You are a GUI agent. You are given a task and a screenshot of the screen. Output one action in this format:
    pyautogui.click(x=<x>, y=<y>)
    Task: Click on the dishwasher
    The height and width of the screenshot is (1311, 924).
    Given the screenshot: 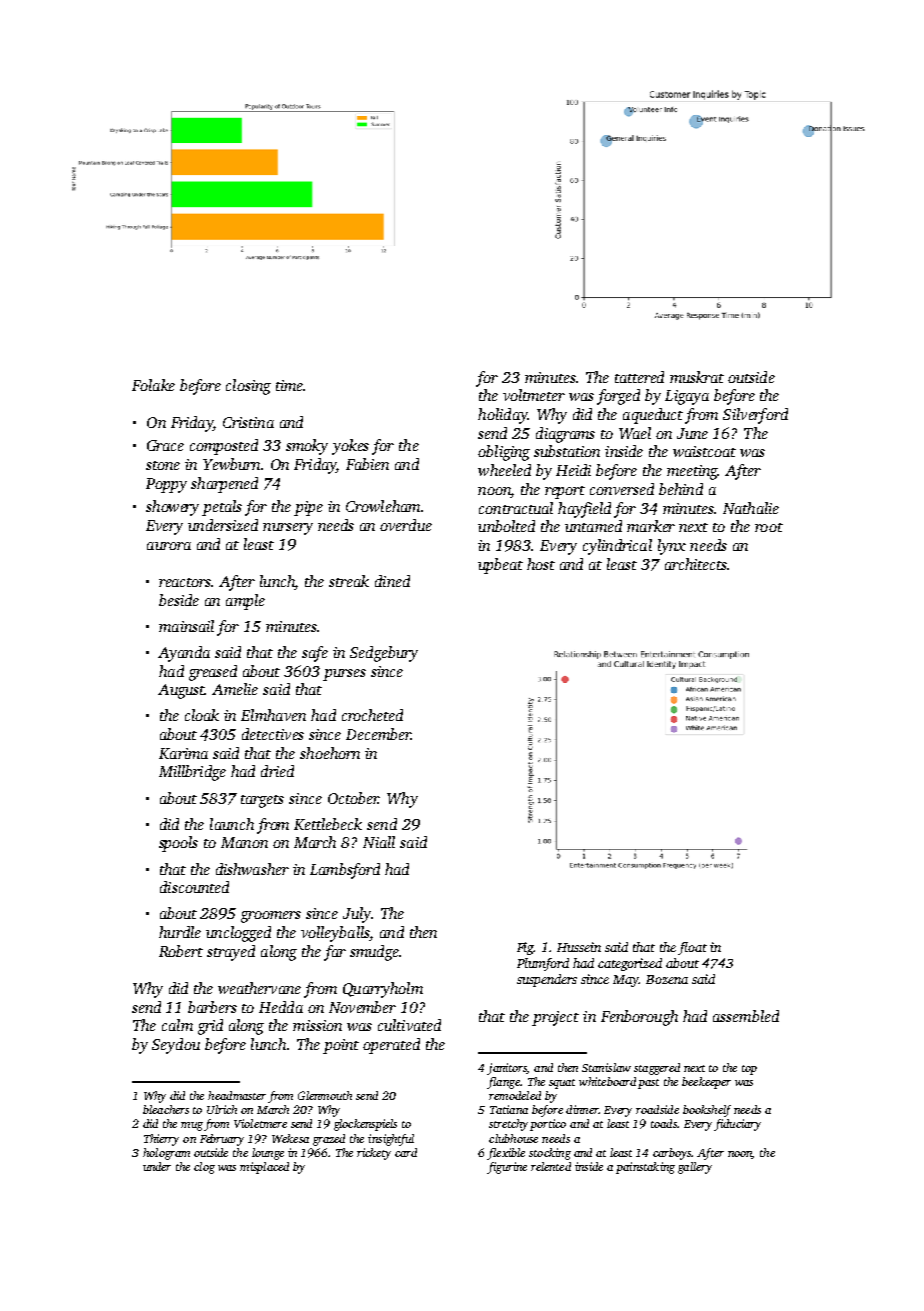 What is the action you would take?
    pyautogui.click(x=252, y=869)
